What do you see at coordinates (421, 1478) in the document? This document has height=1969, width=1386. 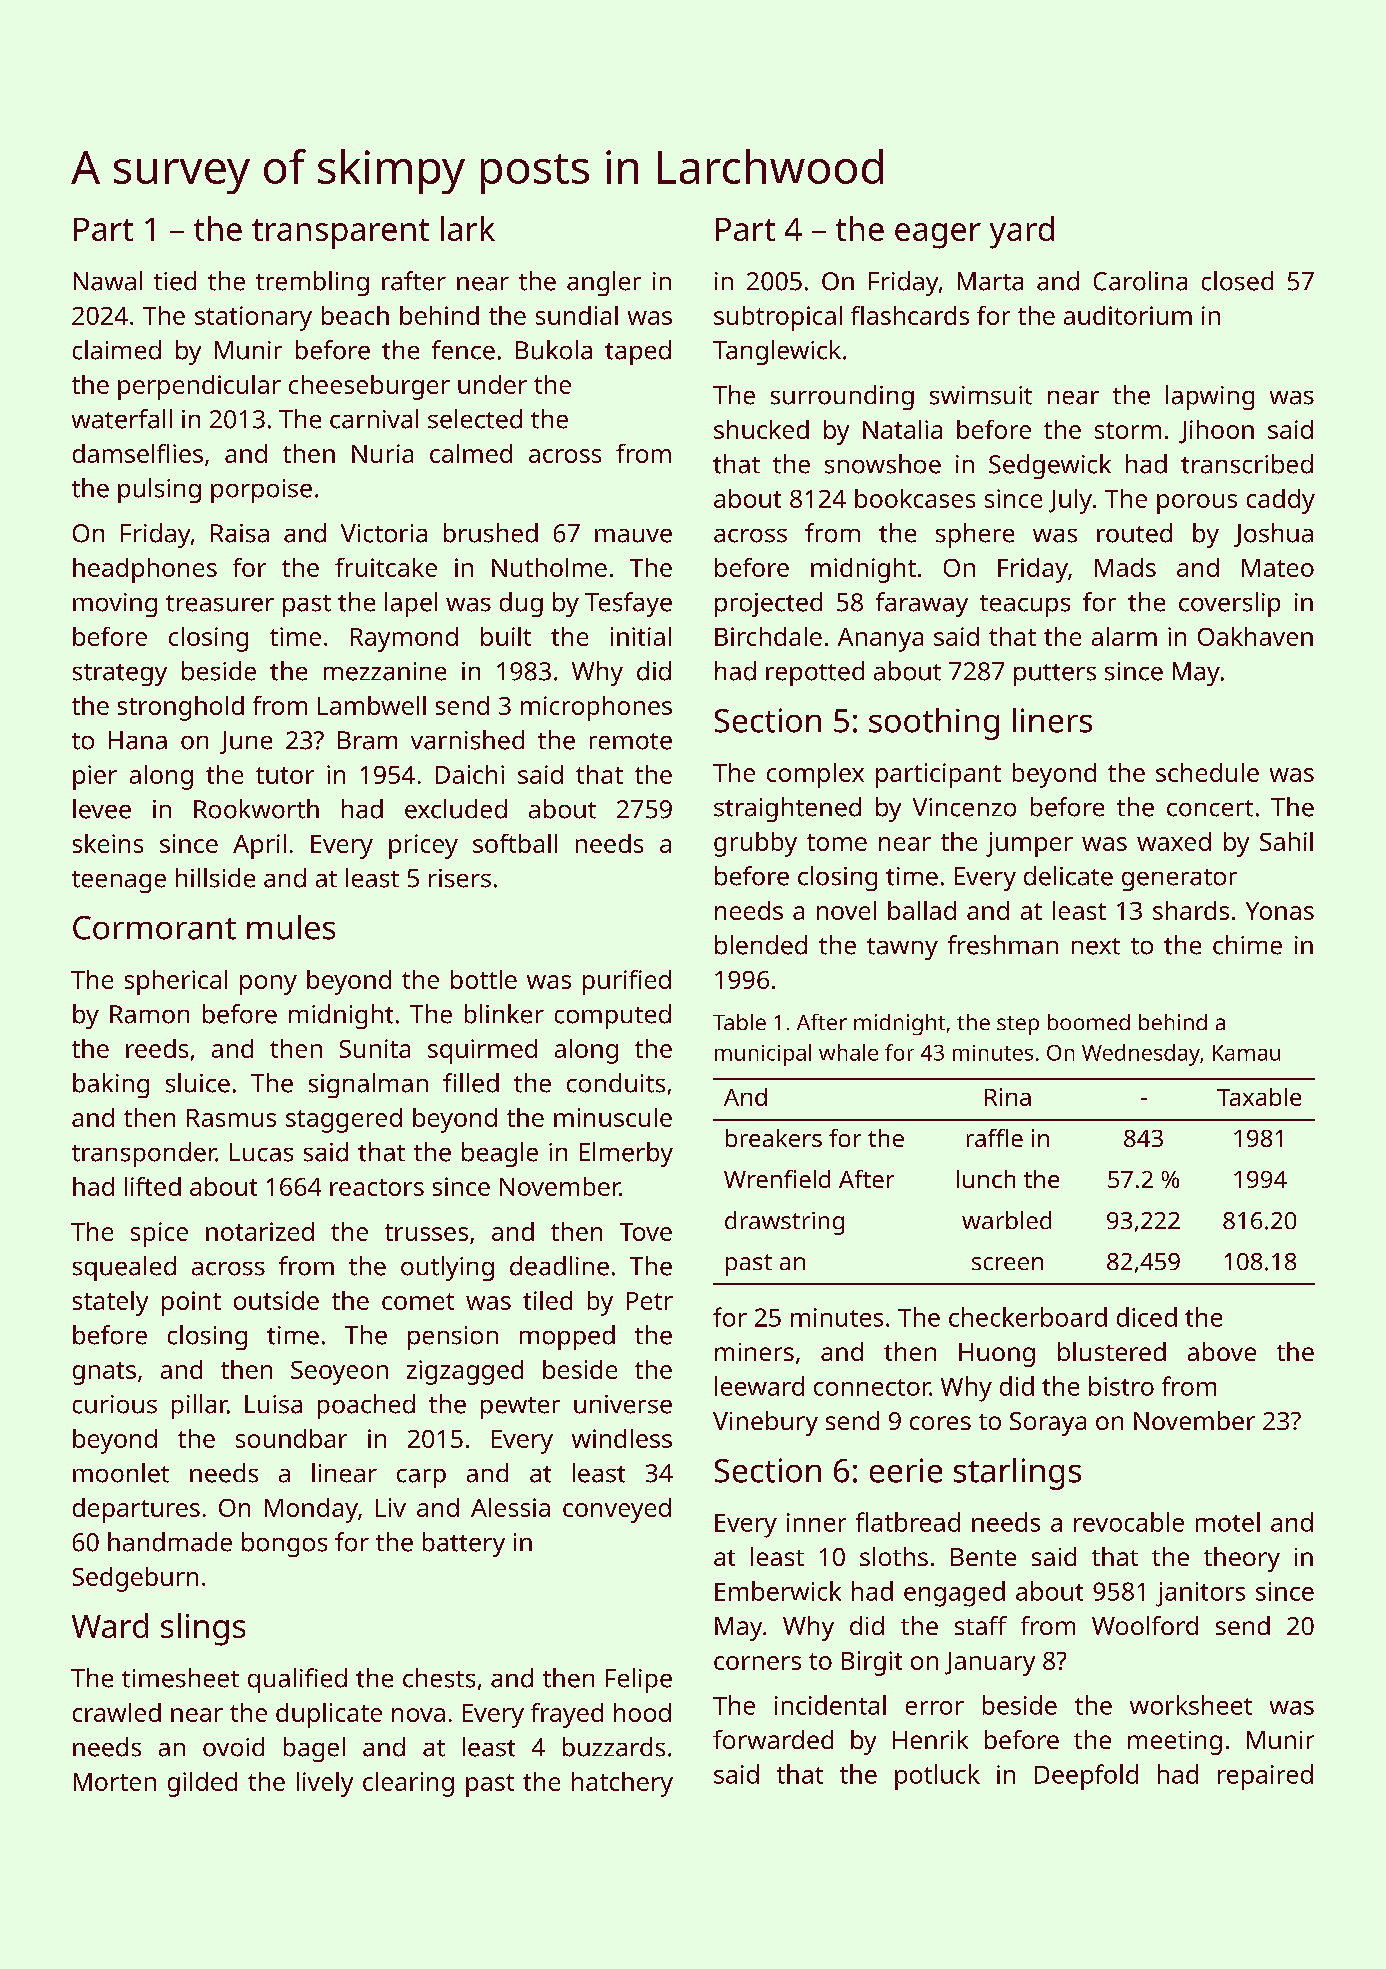 I see `carp` at bounding box center [421, 1478].
